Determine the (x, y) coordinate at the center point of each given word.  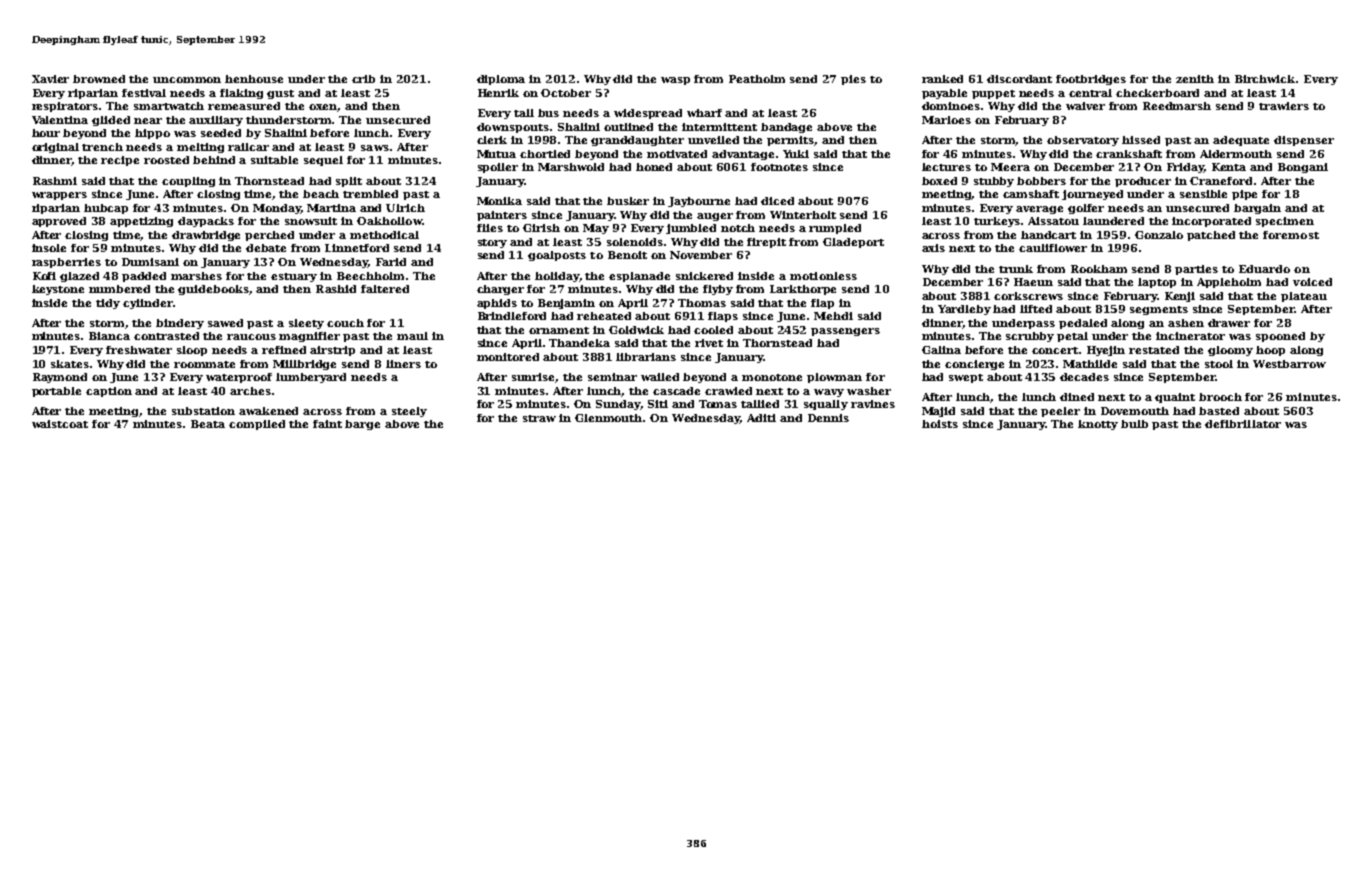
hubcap (106, 209)
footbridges (1091, 80)
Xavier (50, 79)
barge (362, 425)
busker (628, 201)
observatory (1083, 141)
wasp (675, 81)
